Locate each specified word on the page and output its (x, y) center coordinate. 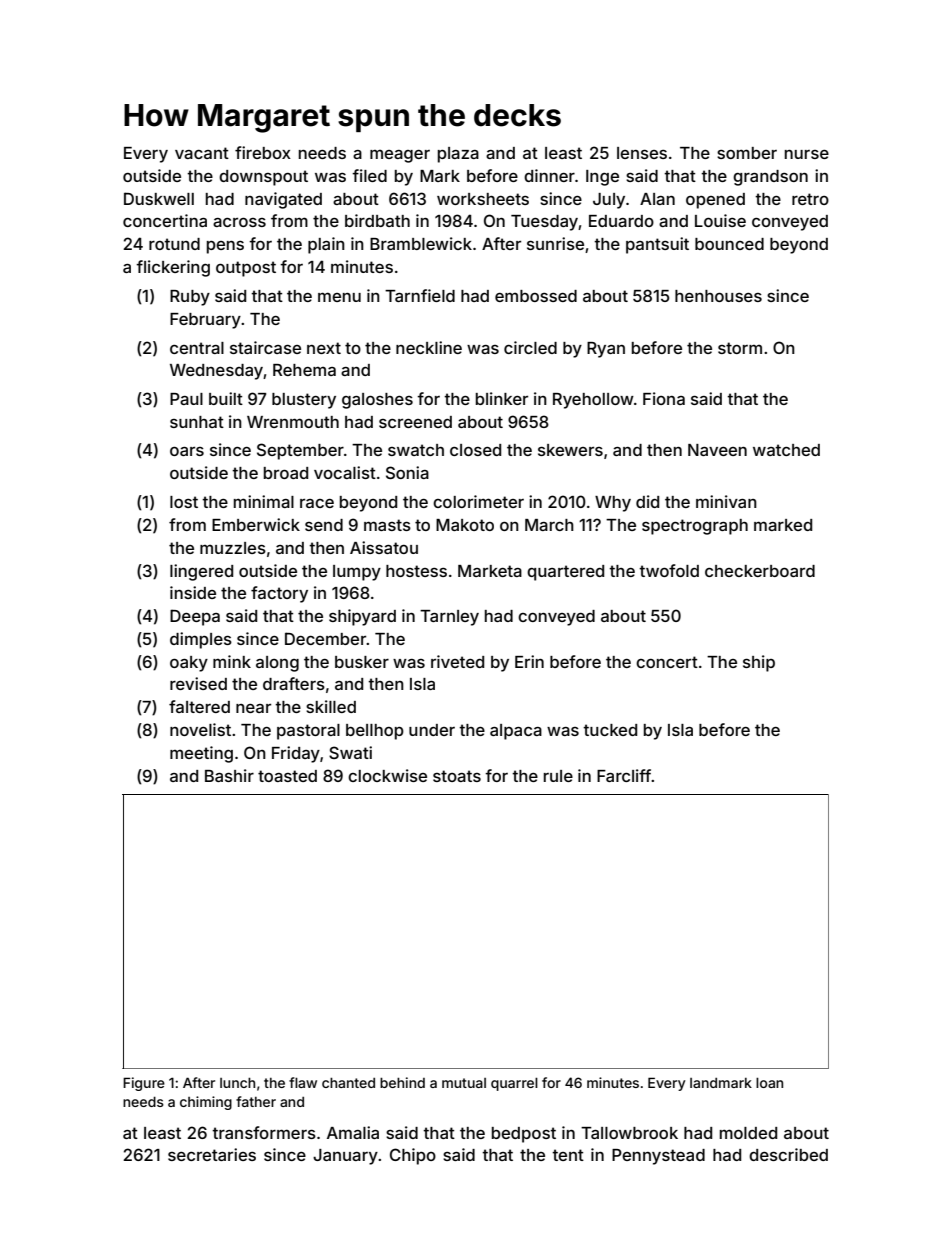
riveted (457, 661)
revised (198, 683)
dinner (549, 175)
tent (568, 1155)
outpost (246, 269)
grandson (770, 178)
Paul (186, 399)
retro (810, 199)
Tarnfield (420, 295)
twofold (669, 570)
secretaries (212, 1154)
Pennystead (658, 1157)
